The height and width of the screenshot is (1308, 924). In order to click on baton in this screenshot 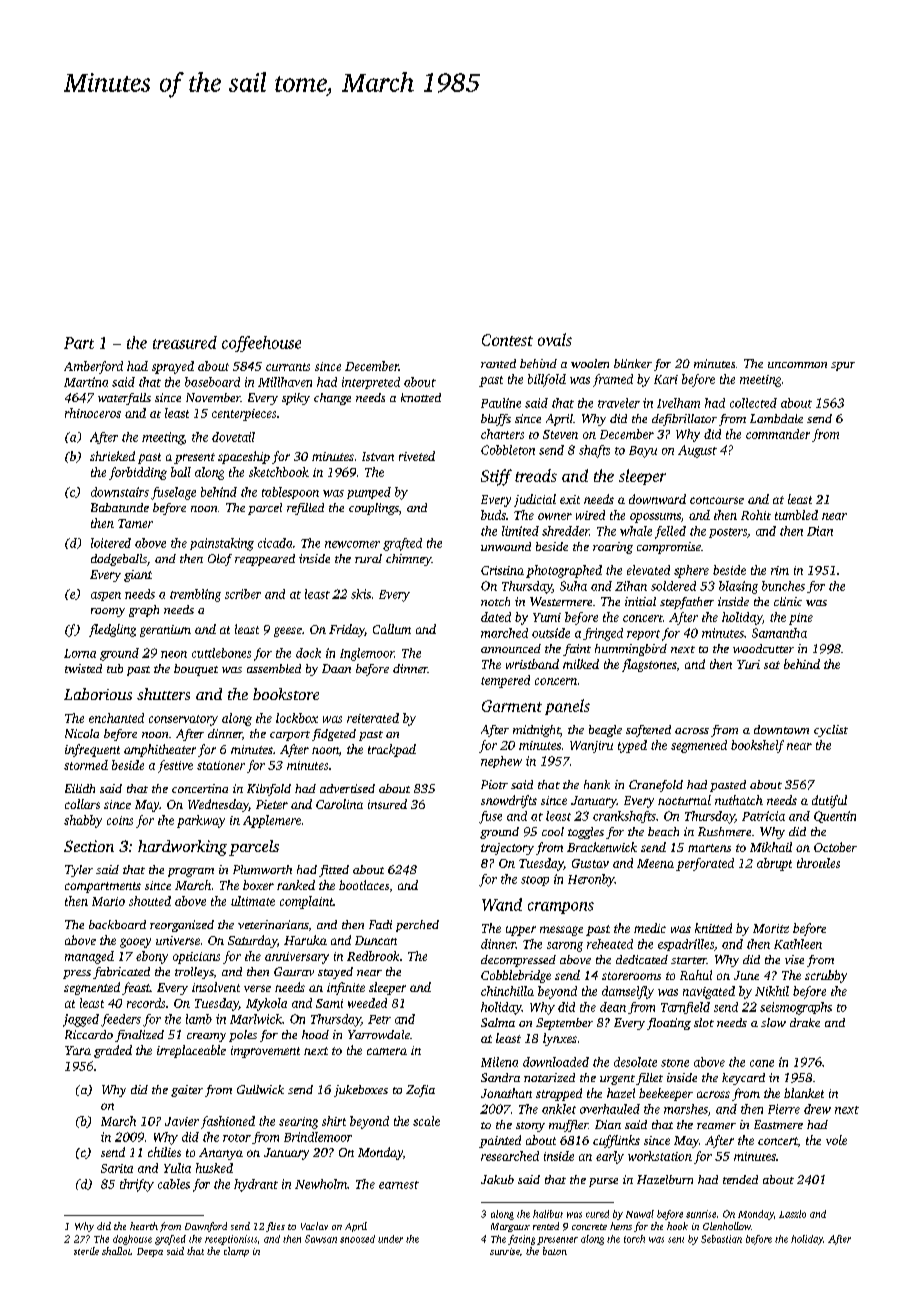, I will do `click(555, 1251)`.
